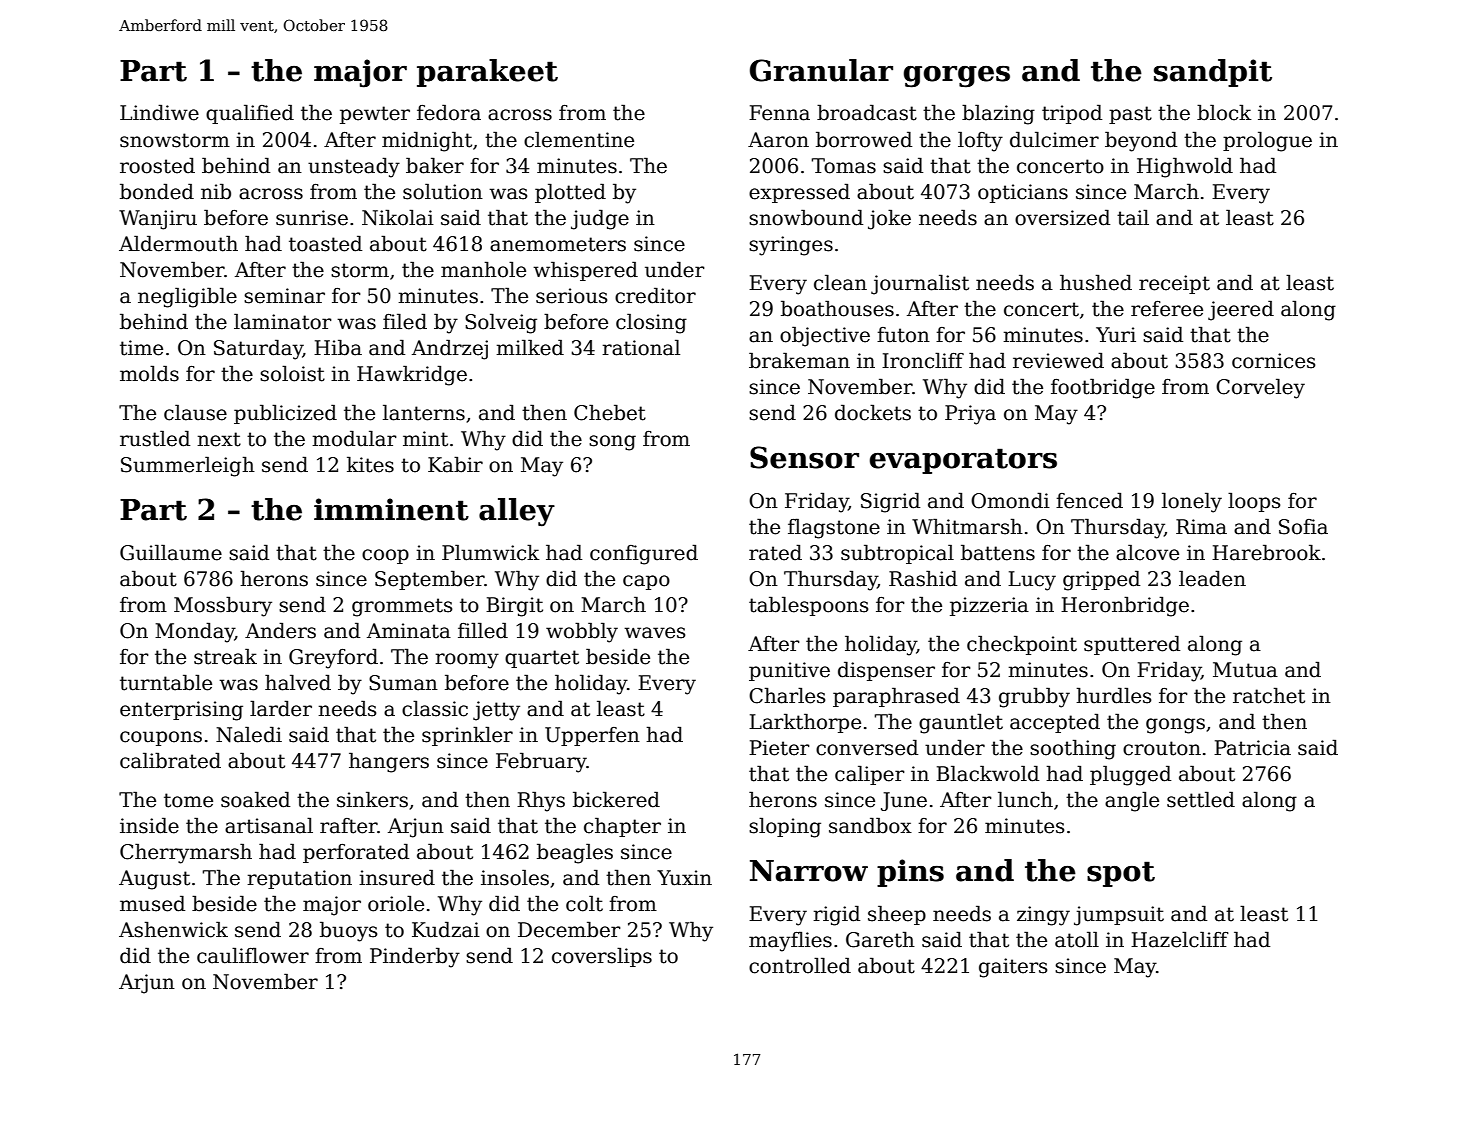 The width and height of the image is (1465, 1132). What do you see at coordinates (821, 70) in the image?
I see `Granular` at bounding box center [821, 70].
